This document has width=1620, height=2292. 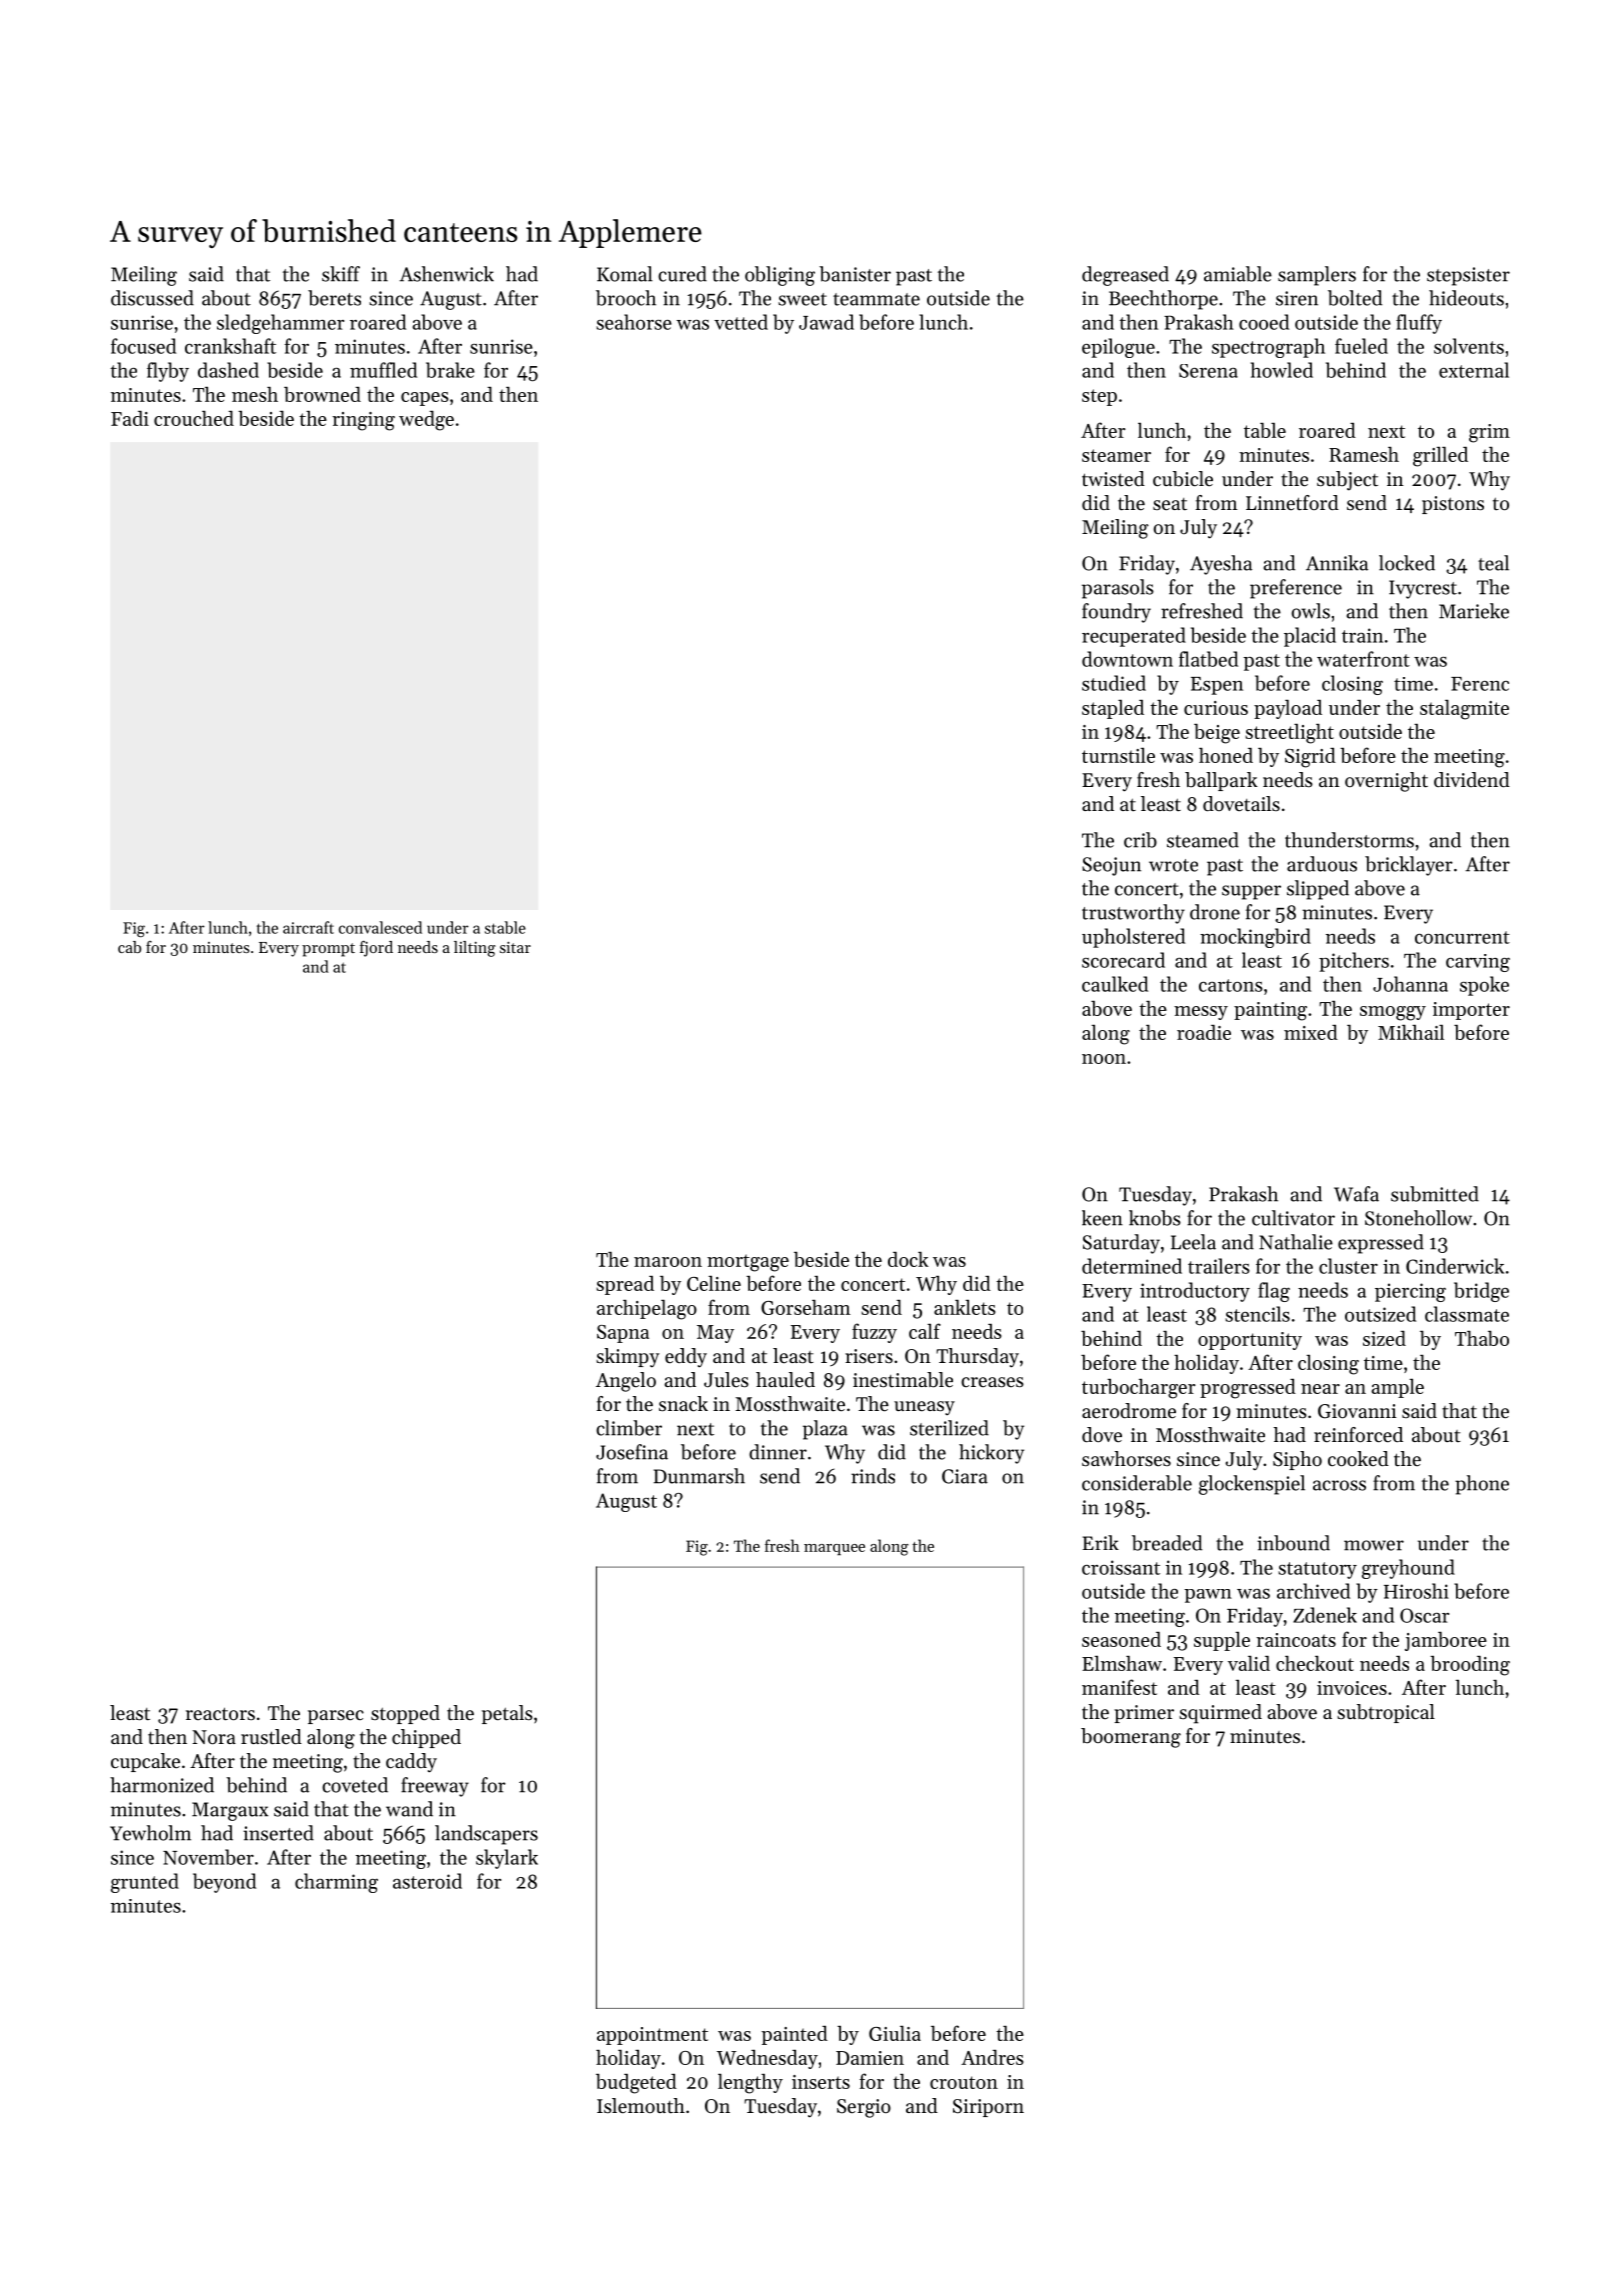 I want to click on obliging, so click(x=780, y=276).
